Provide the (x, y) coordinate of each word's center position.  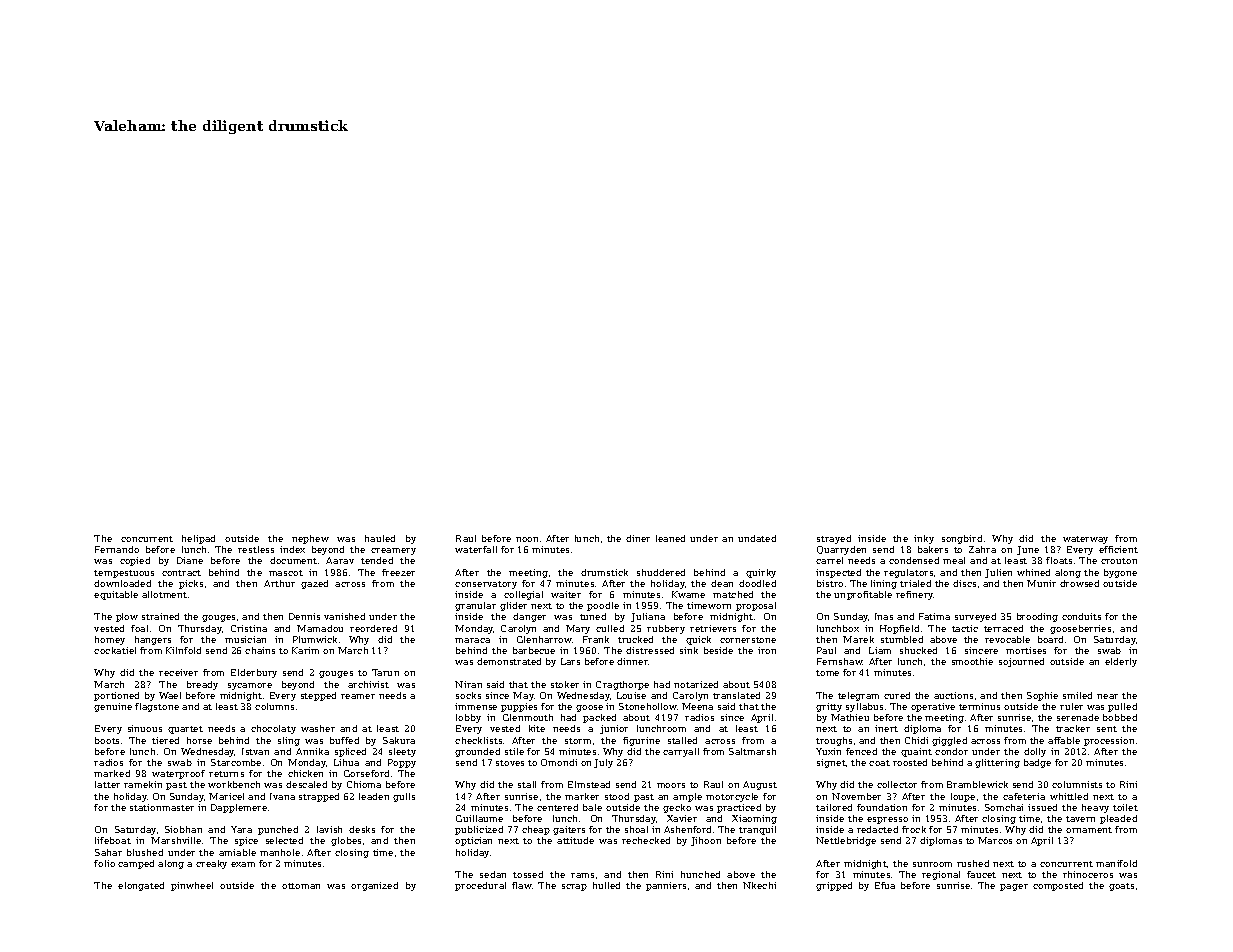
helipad (198, 539)
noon (527, 539)
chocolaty (273, 729)
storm (578, 741)
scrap (574, 887)
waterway (1085, 540)
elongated (141, 886)
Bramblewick (977, 784)
